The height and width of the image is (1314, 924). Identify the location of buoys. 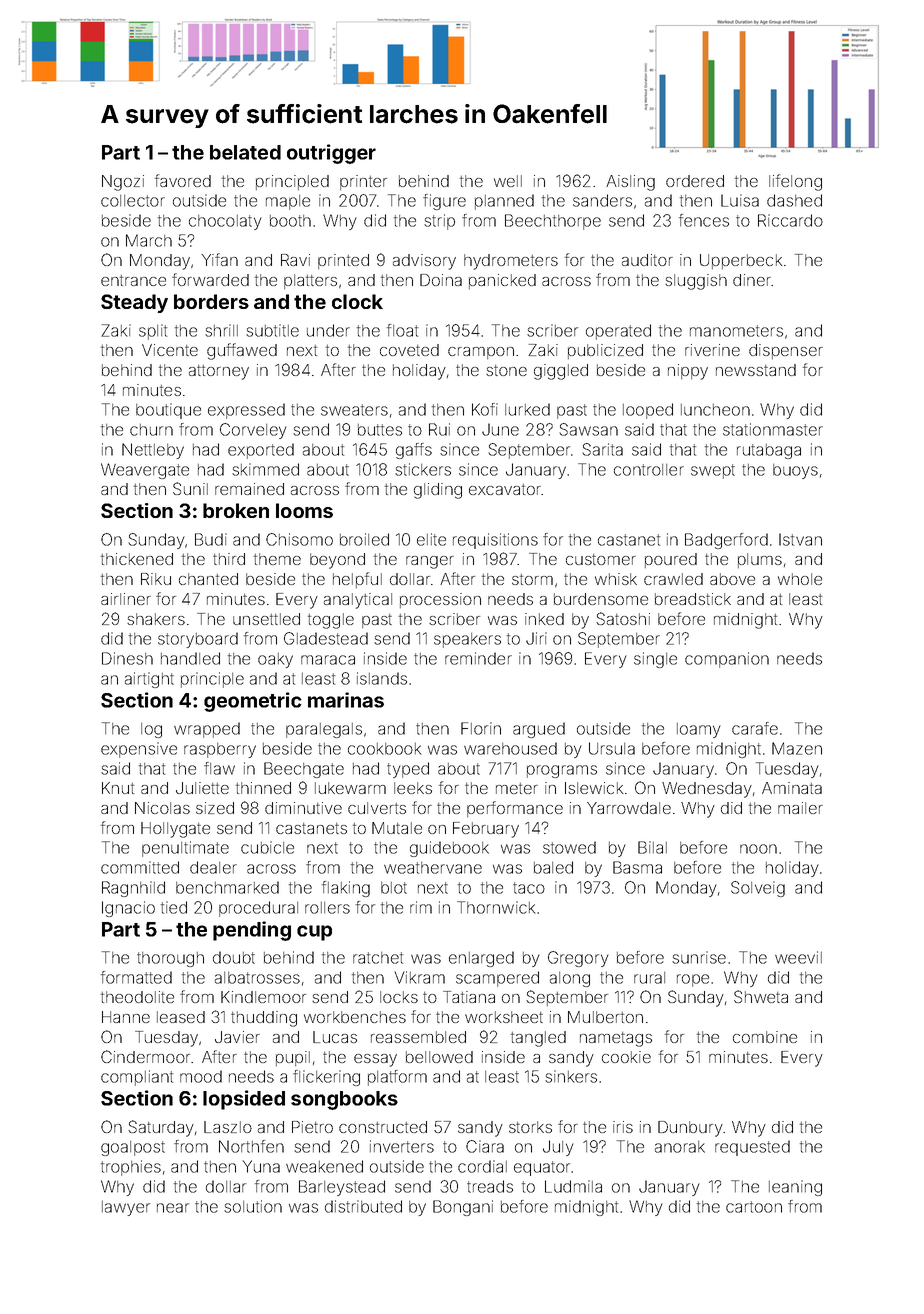
(795, 471).
